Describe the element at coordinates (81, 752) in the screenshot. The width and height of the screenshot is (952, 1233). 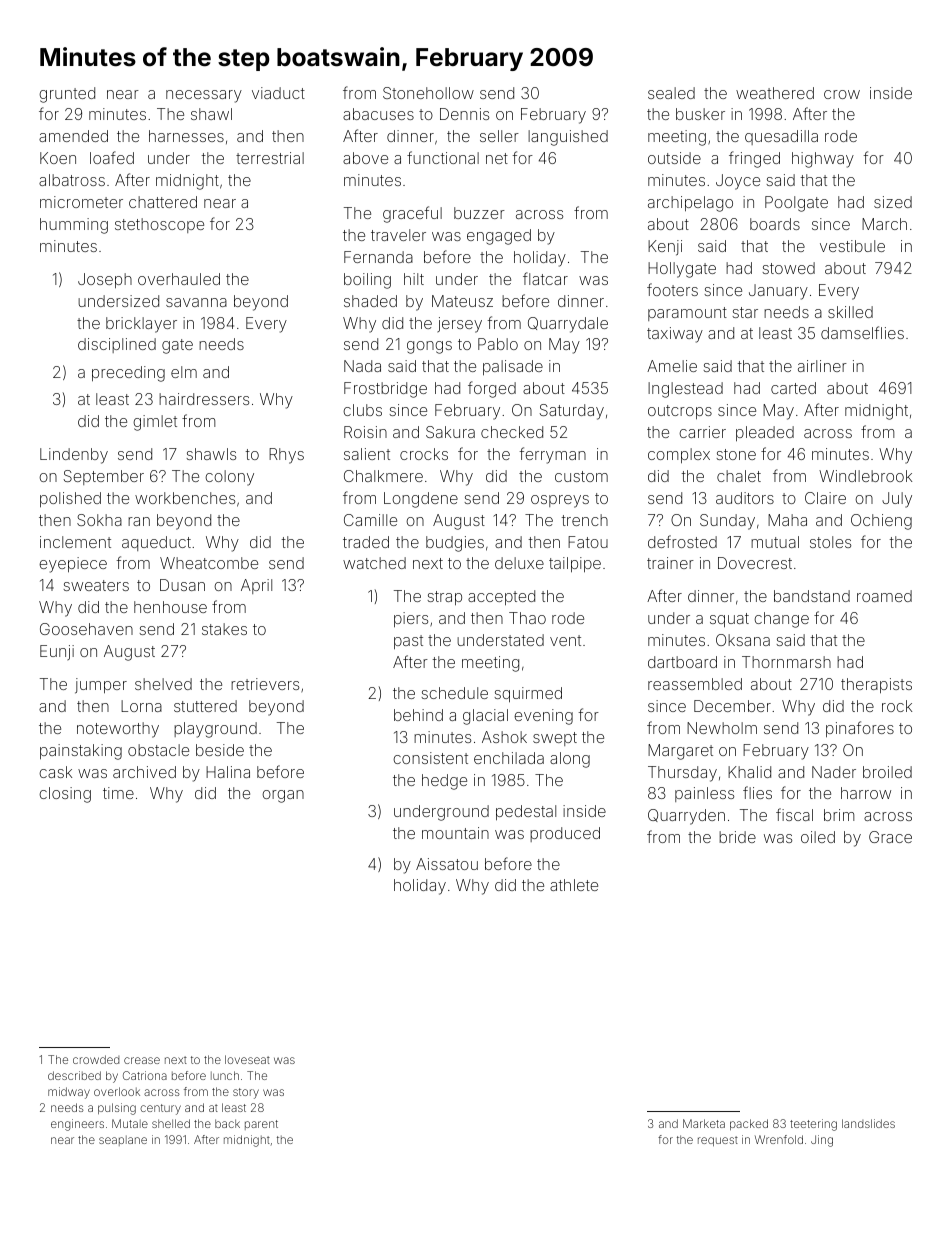
I see `painstaking` at that location.
